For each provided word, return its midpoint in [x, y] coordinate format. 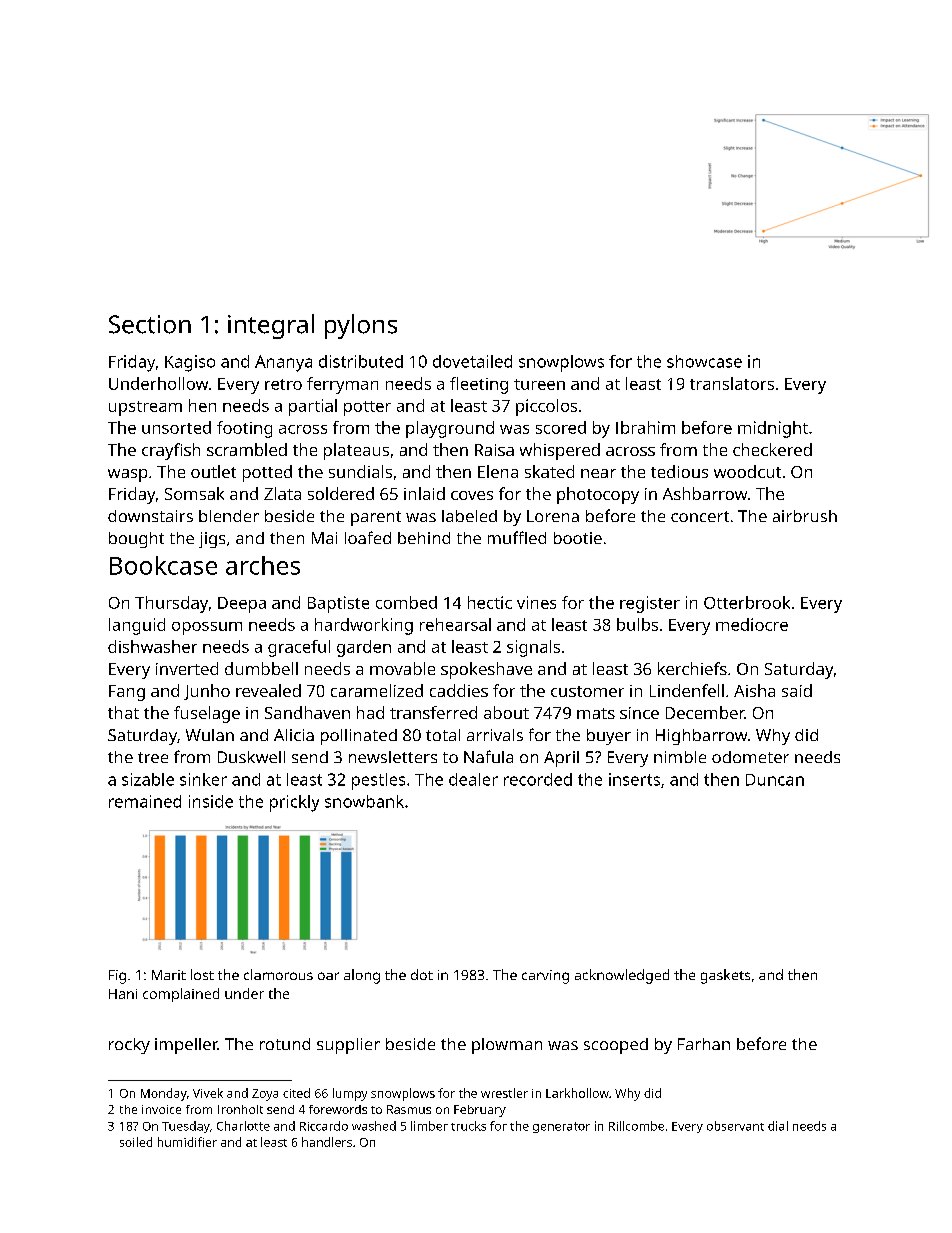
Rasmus [409, 1109]
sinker [203, 779]
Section [150, 324]
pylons [361, 326]
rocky [129, 1046]
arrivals [495, 735]
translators [732, 383]
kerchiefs [692, 668]
